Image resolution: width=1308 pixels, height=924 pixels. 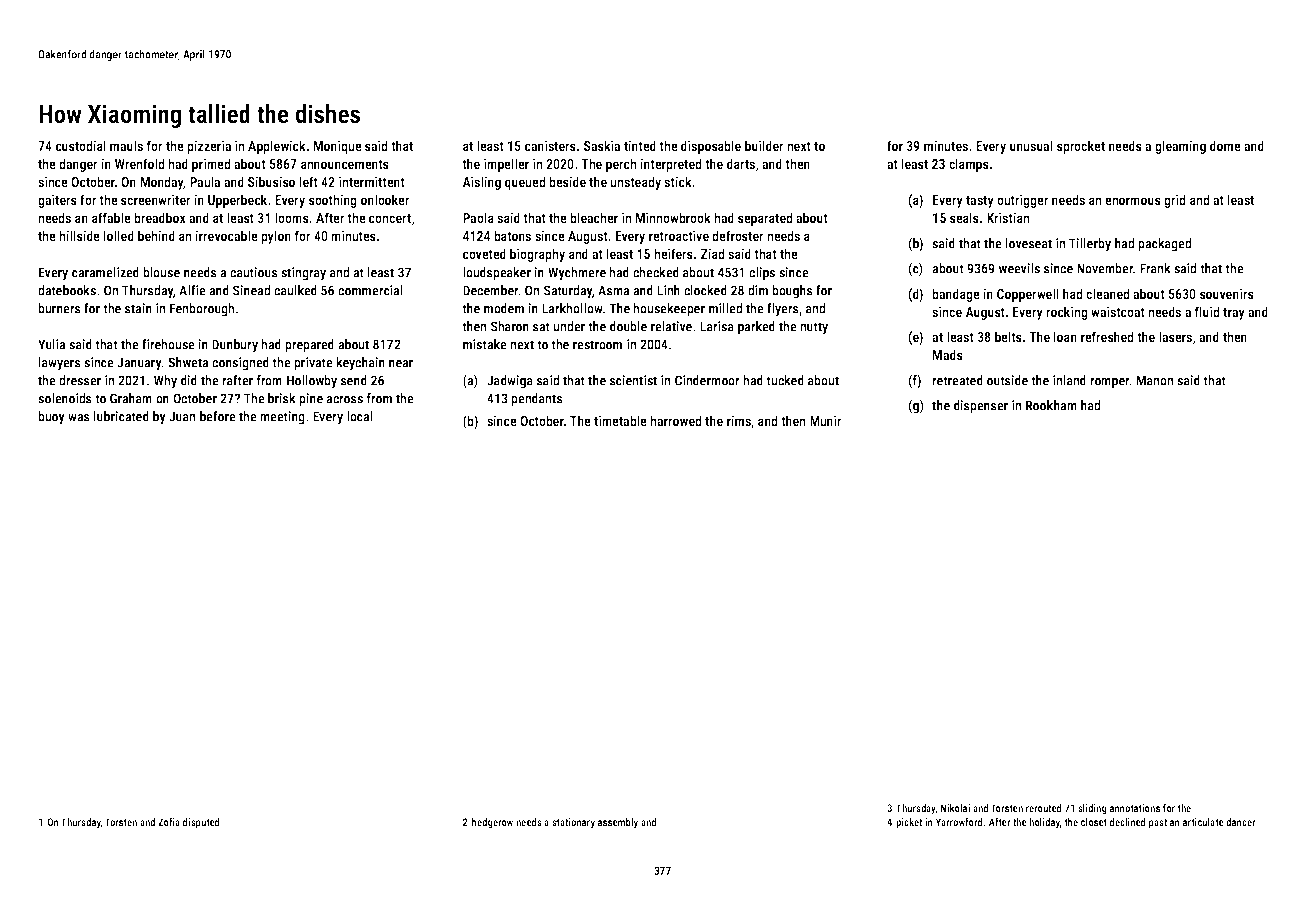 What do you see at coordinates (1135, 808) in the screenshot?
I see `annotations` at bounding box center [1135, 808].
